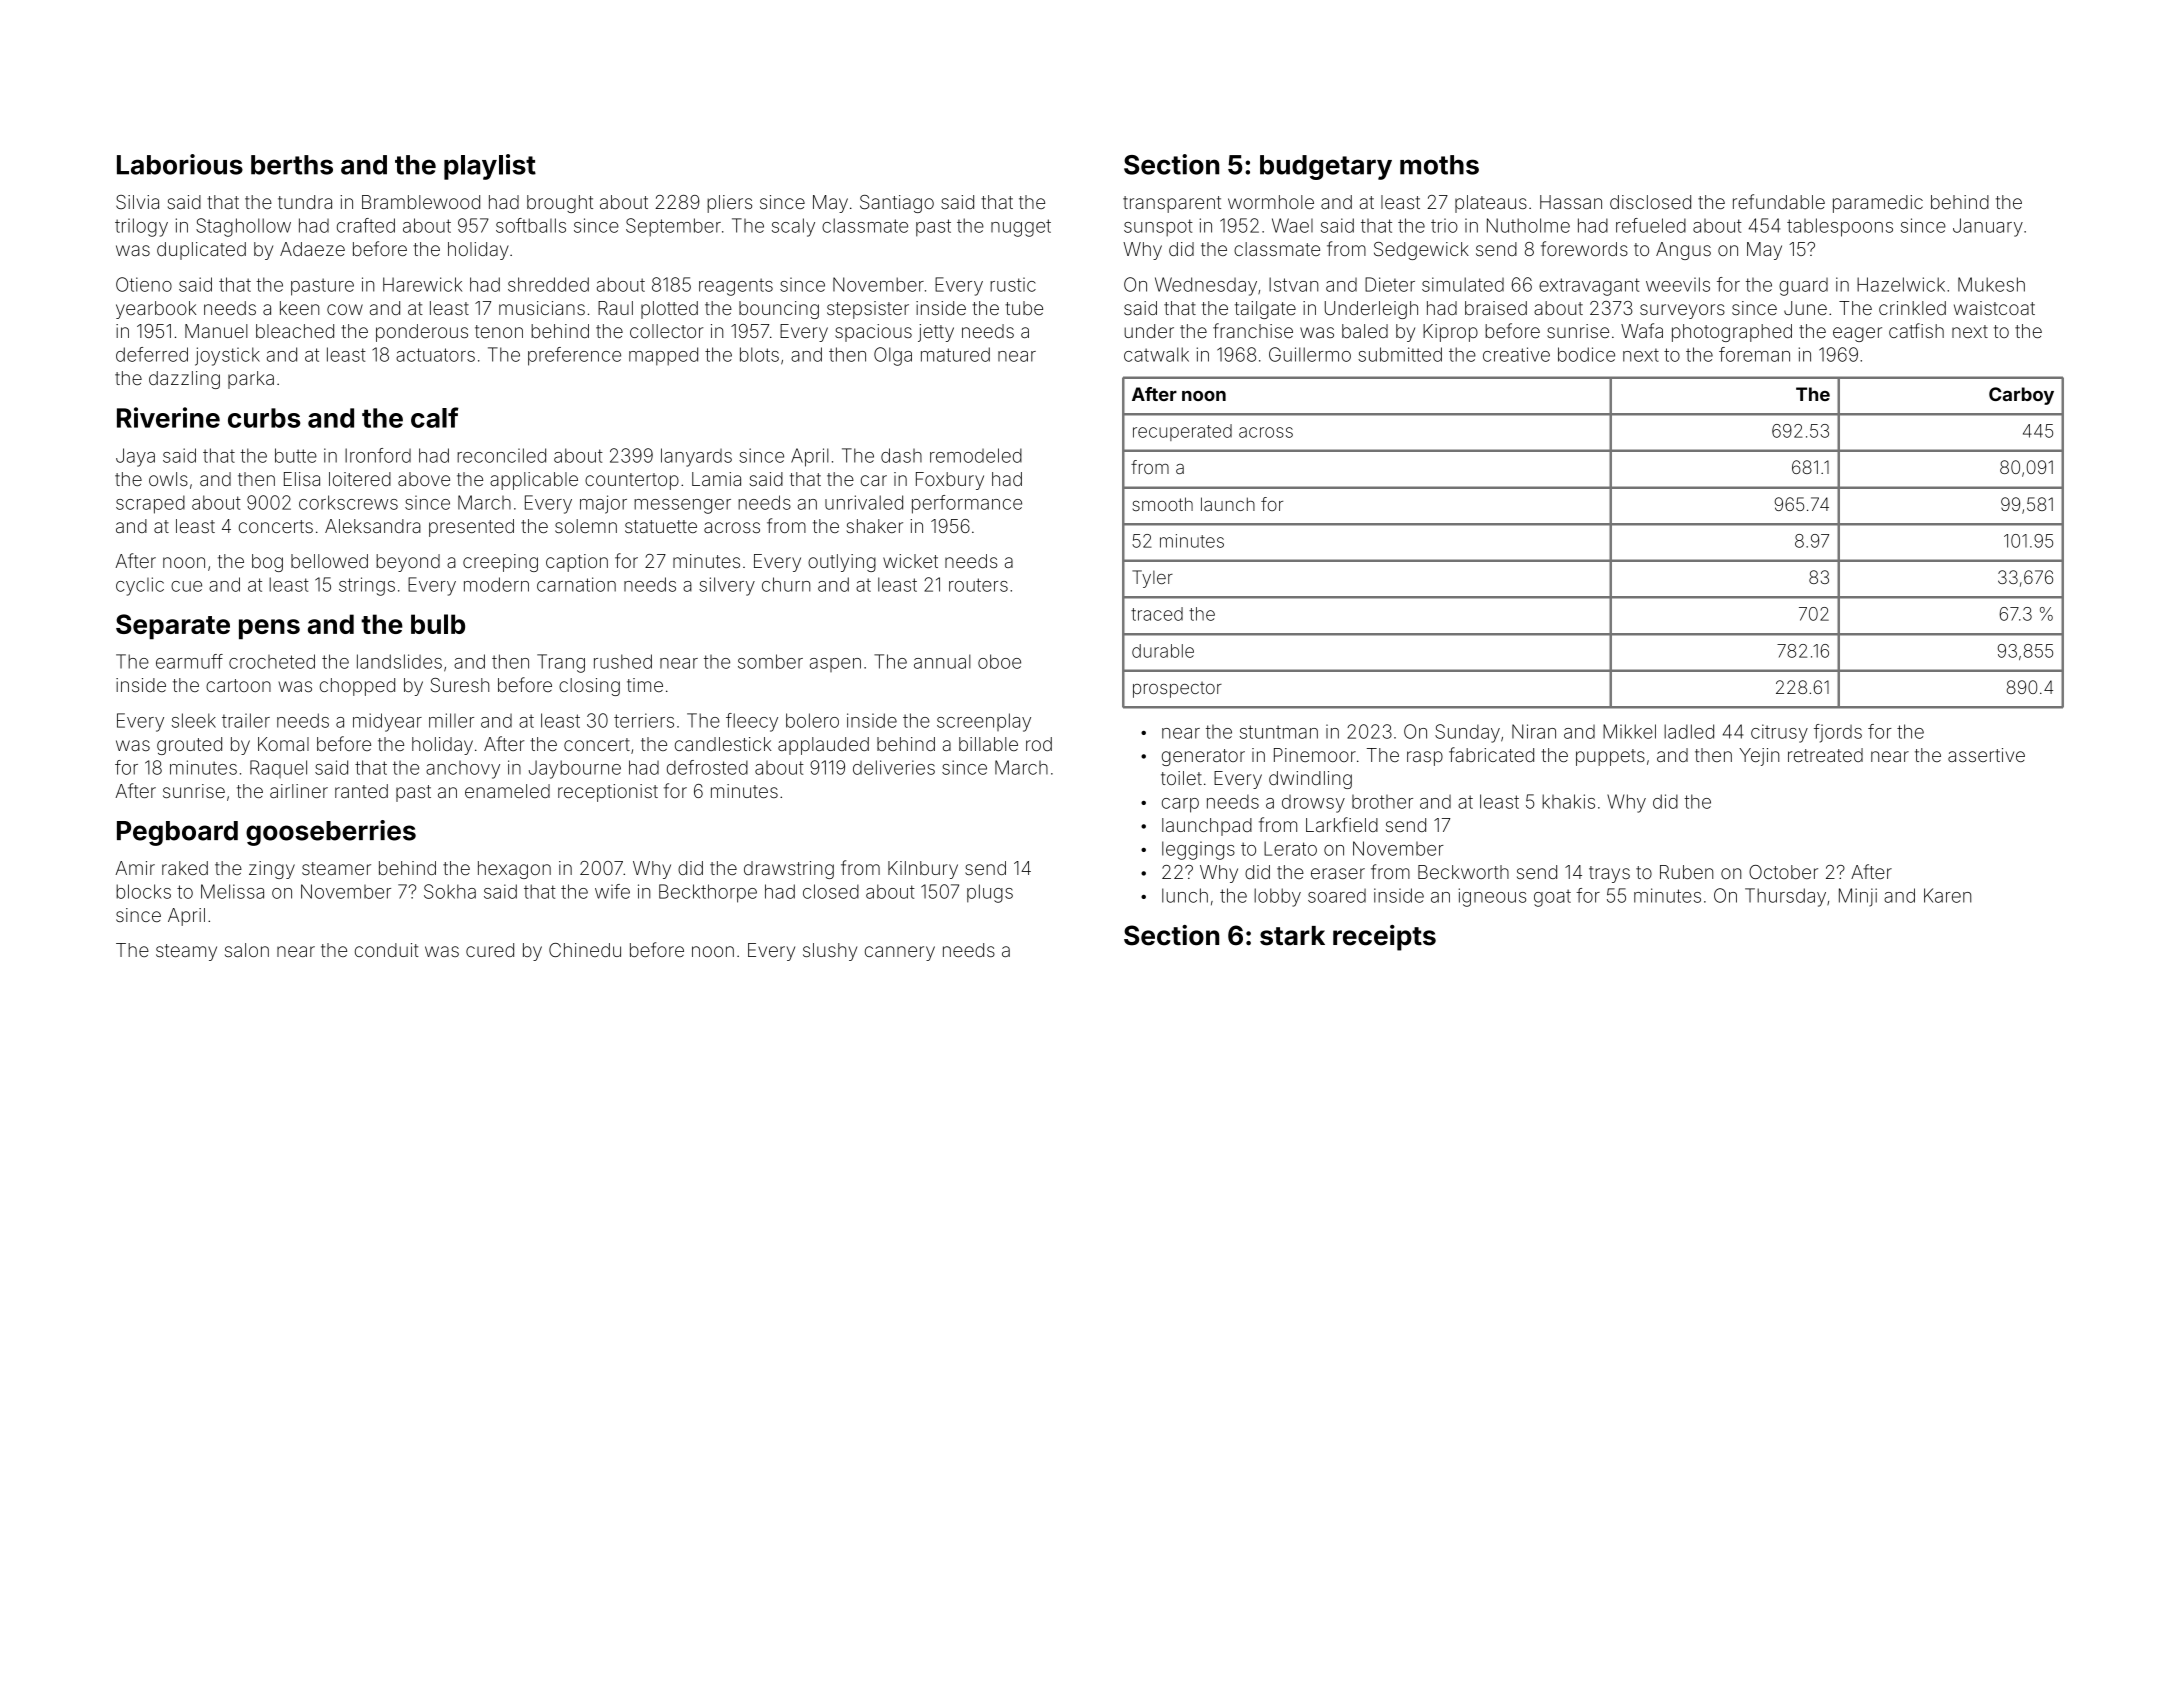 The height and width of the image is (1683, 2178). What do you see at coordinates (1326, 167) in the image?
I see `budgetary` at bounding box center [1326, 167].
